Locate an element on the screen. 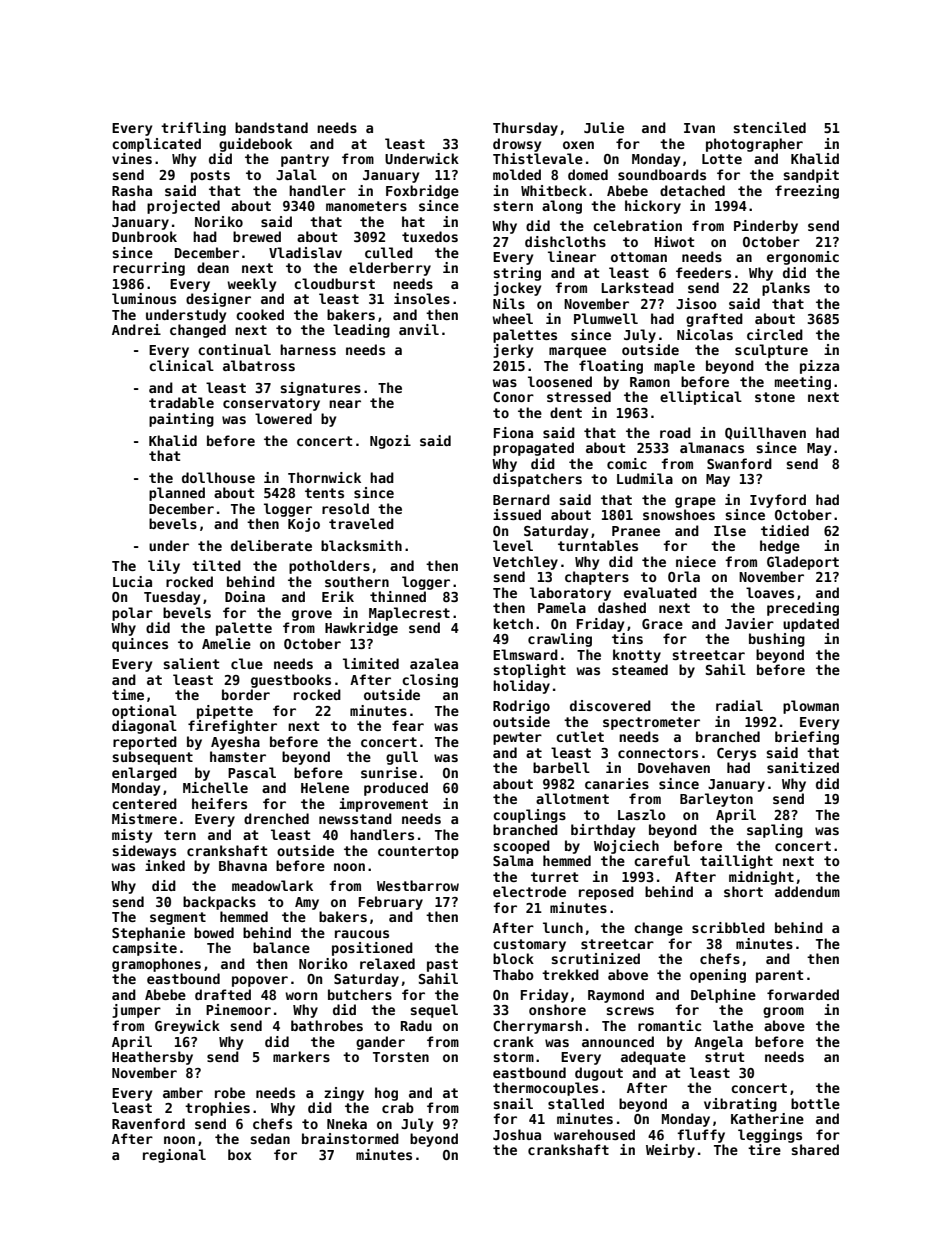 The width and height of the screenshot is (952, 1233). gander is located at coordinates (380, 1043).
